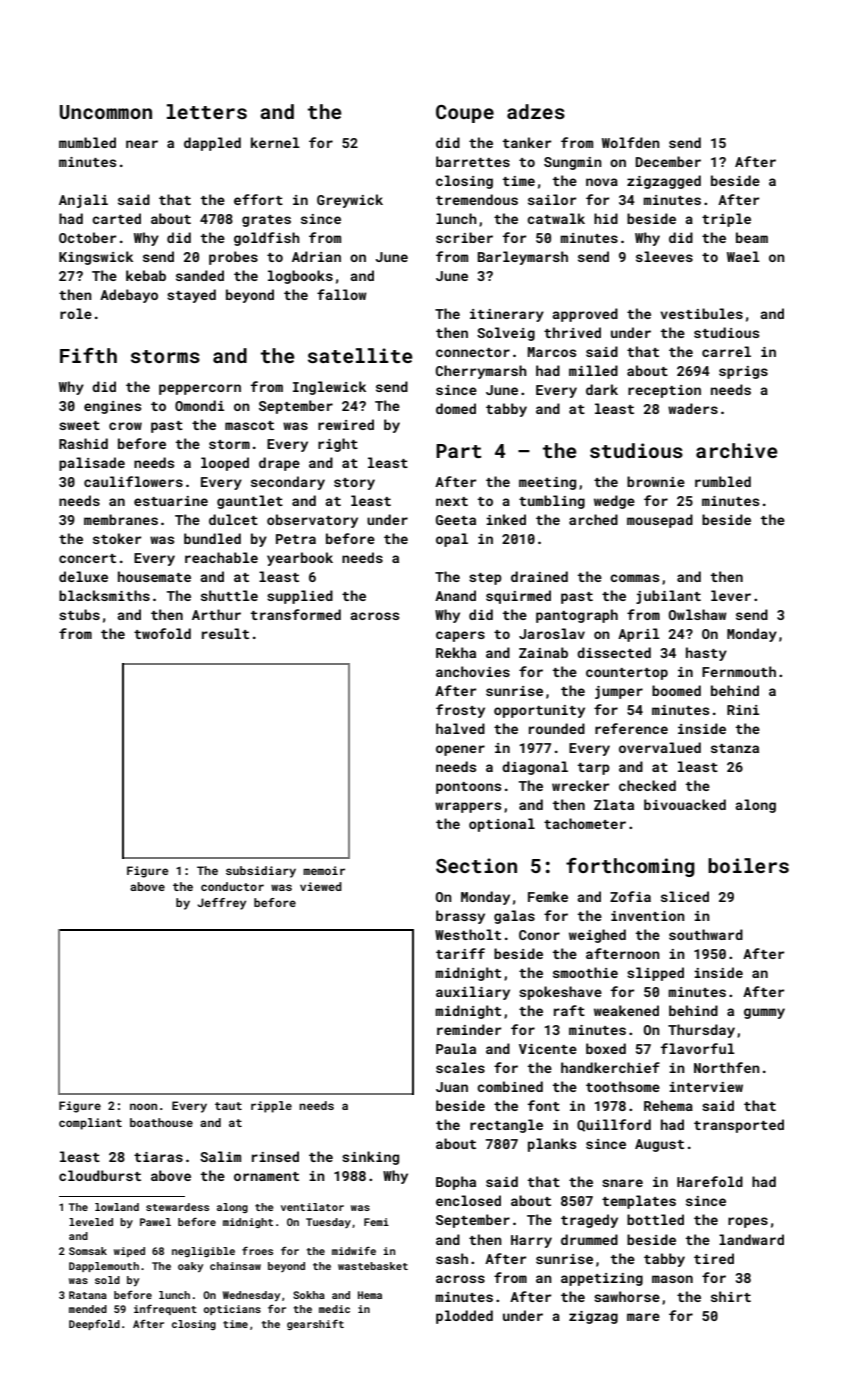 The image size is (849, 1400). What do you see at coordinates (88, 1251) in the screenshot?
I see `Somsak` at bounding box center [88, 1251].
